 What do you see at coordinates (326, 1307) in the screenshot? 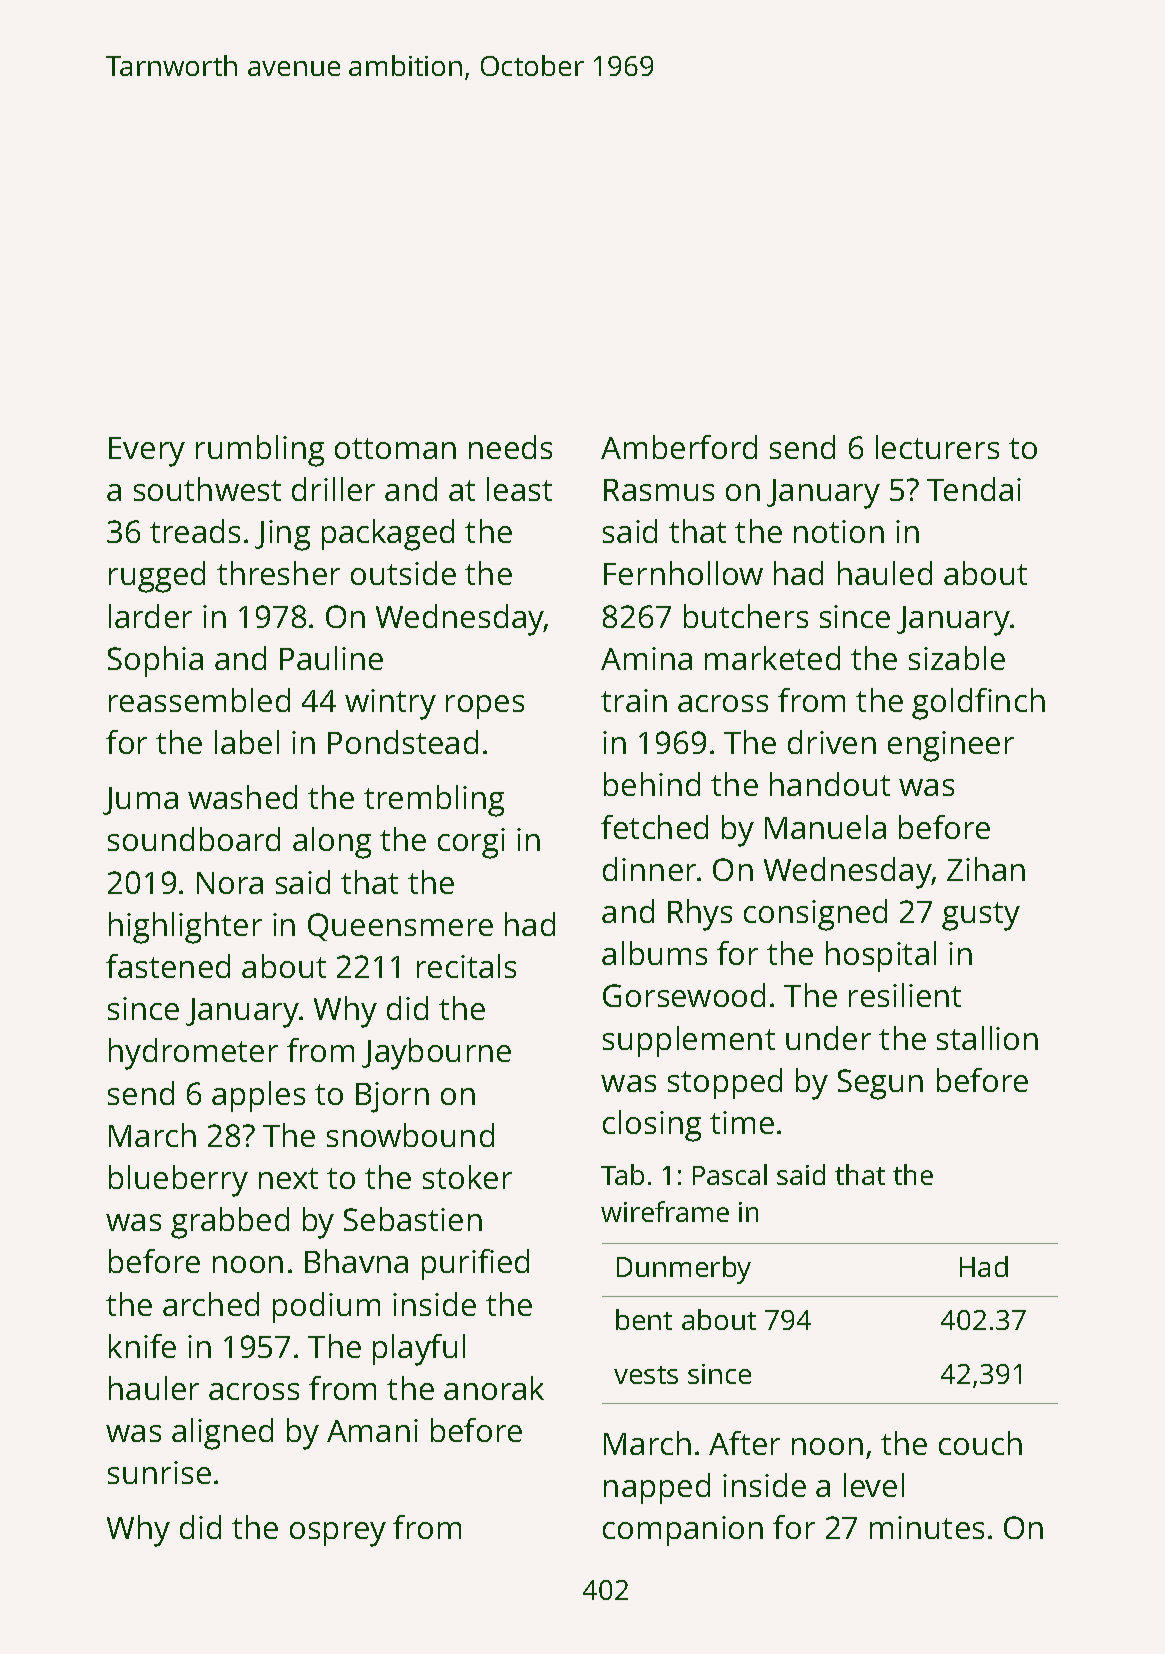
I see `podium` at bounding box center [326, 1307].
